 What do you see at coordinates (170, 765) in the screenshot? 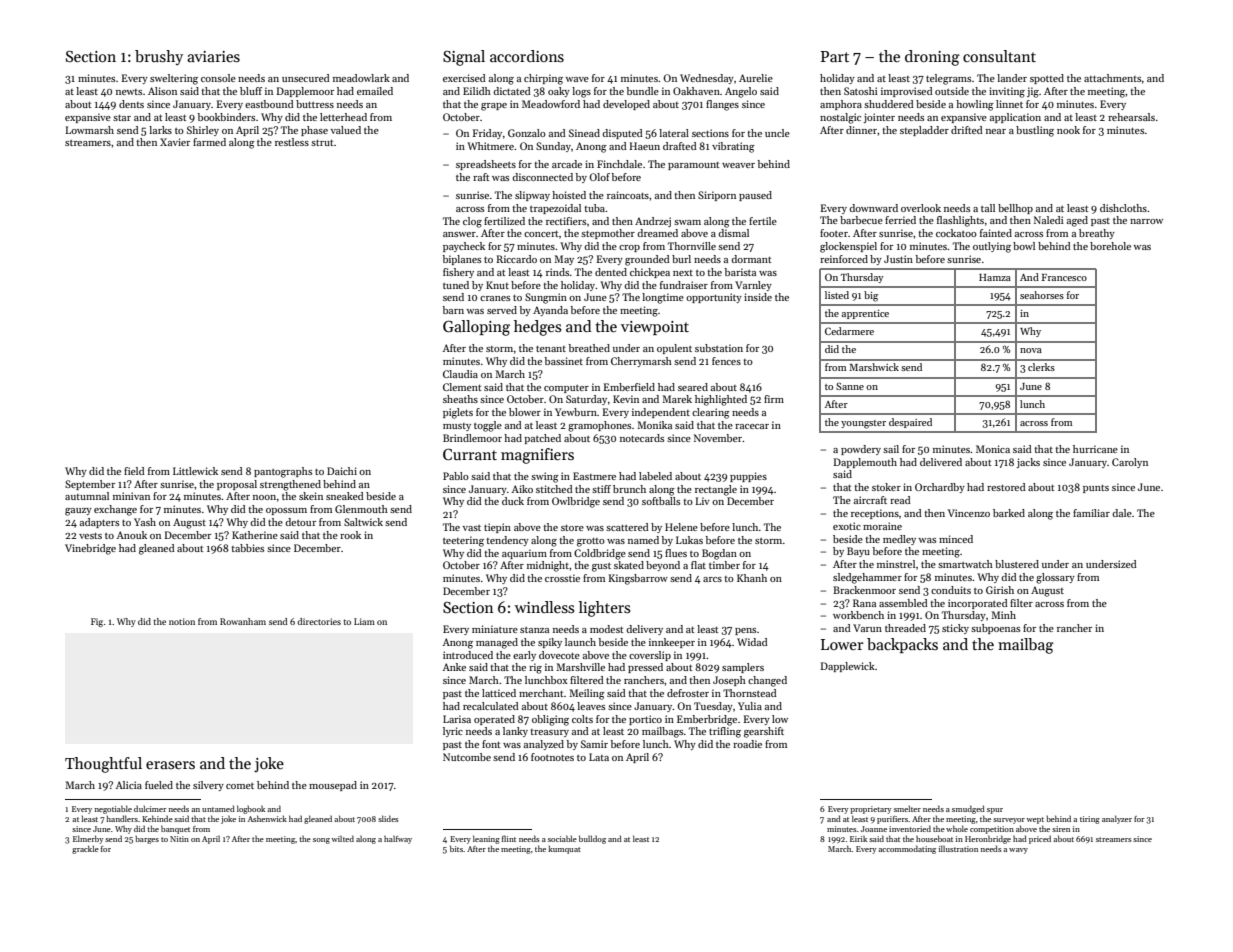
I see `erasers` at bounding box center [170, 765].
